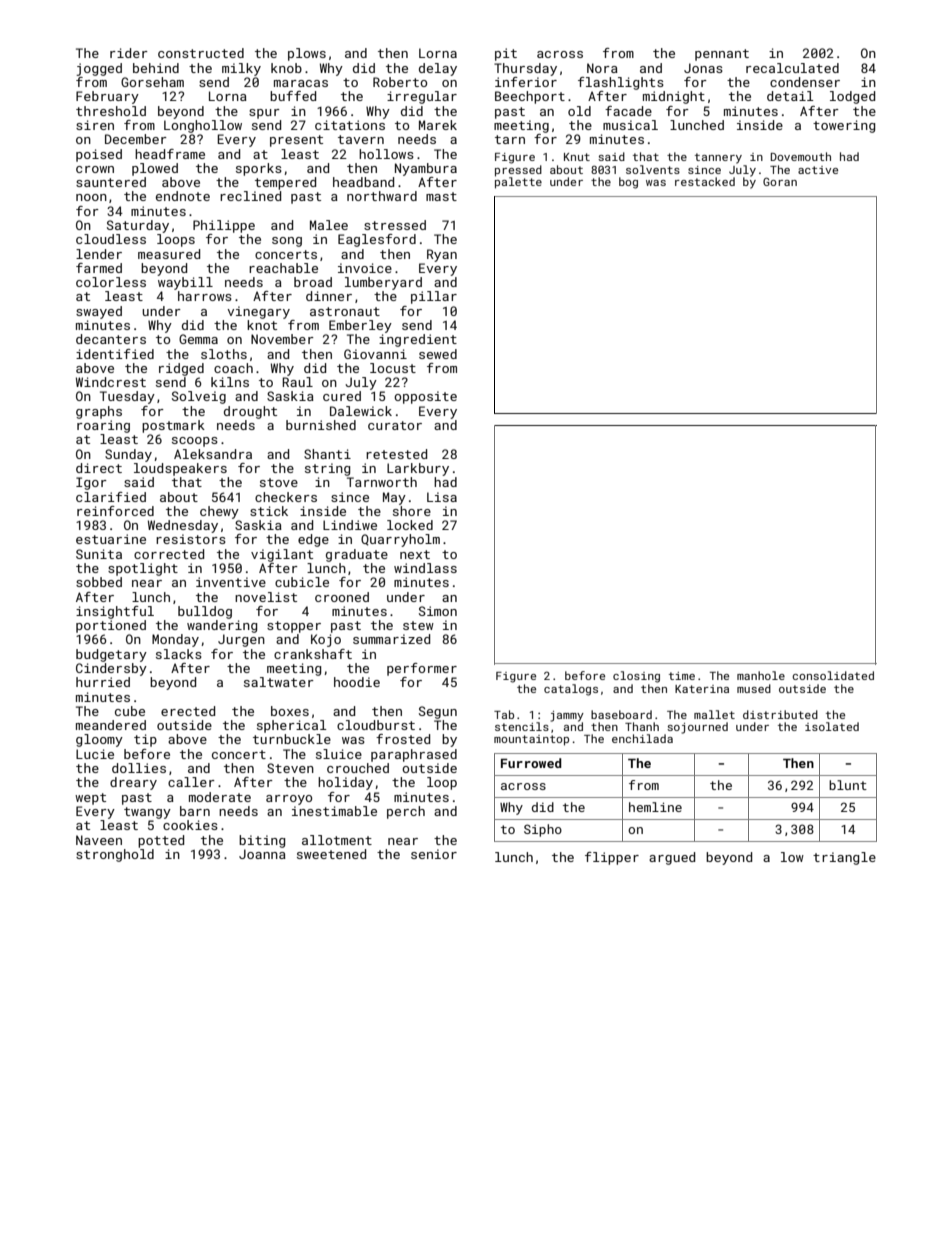 Image resolution: width=952 pixels, height=1233 pixels. I want to click on consolidated, so click(833, 675).
